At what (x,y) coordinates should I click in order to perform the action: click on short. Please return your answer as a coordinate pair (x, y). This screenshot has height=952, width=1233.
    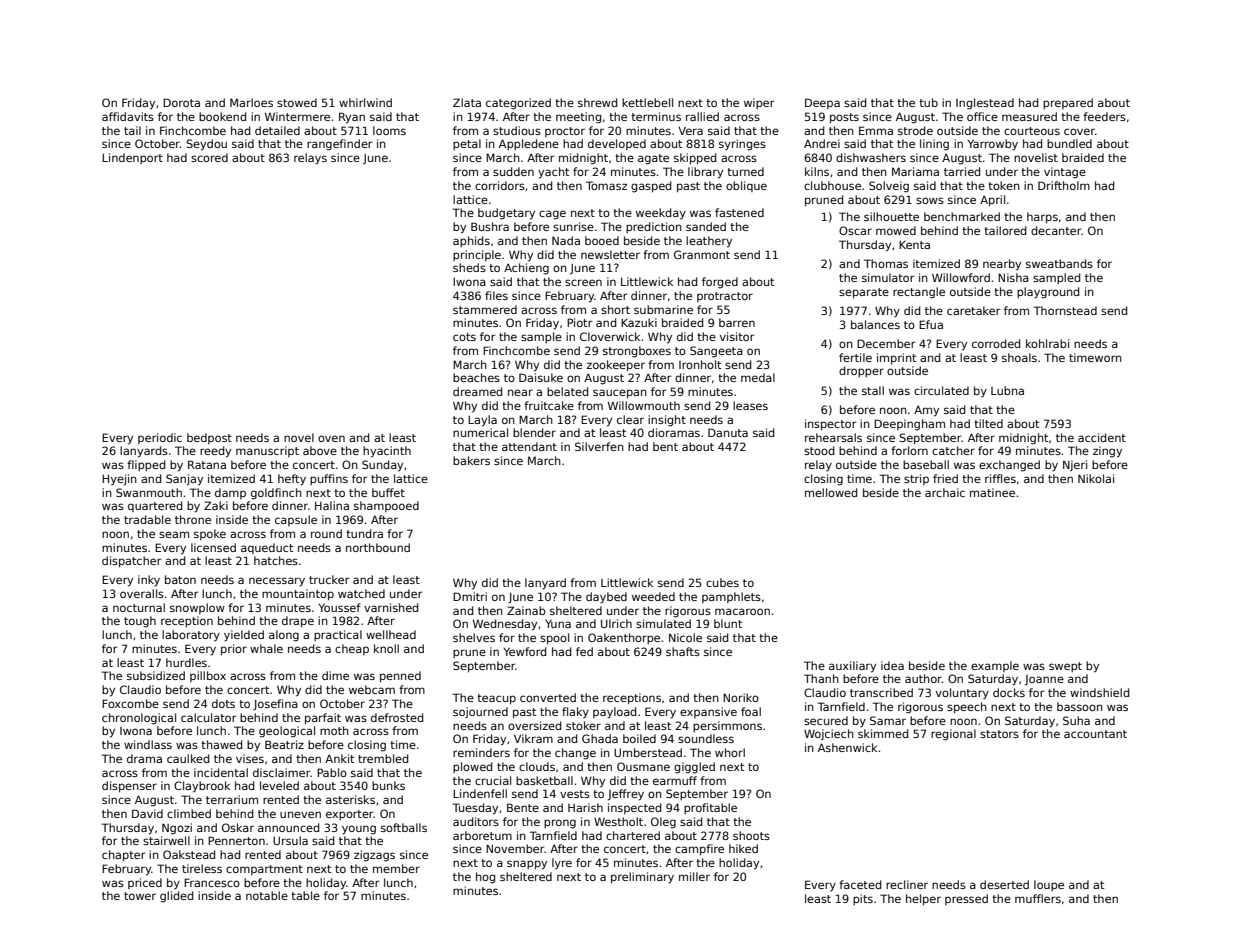
    Looking at the image, I should click on (615, 309).
